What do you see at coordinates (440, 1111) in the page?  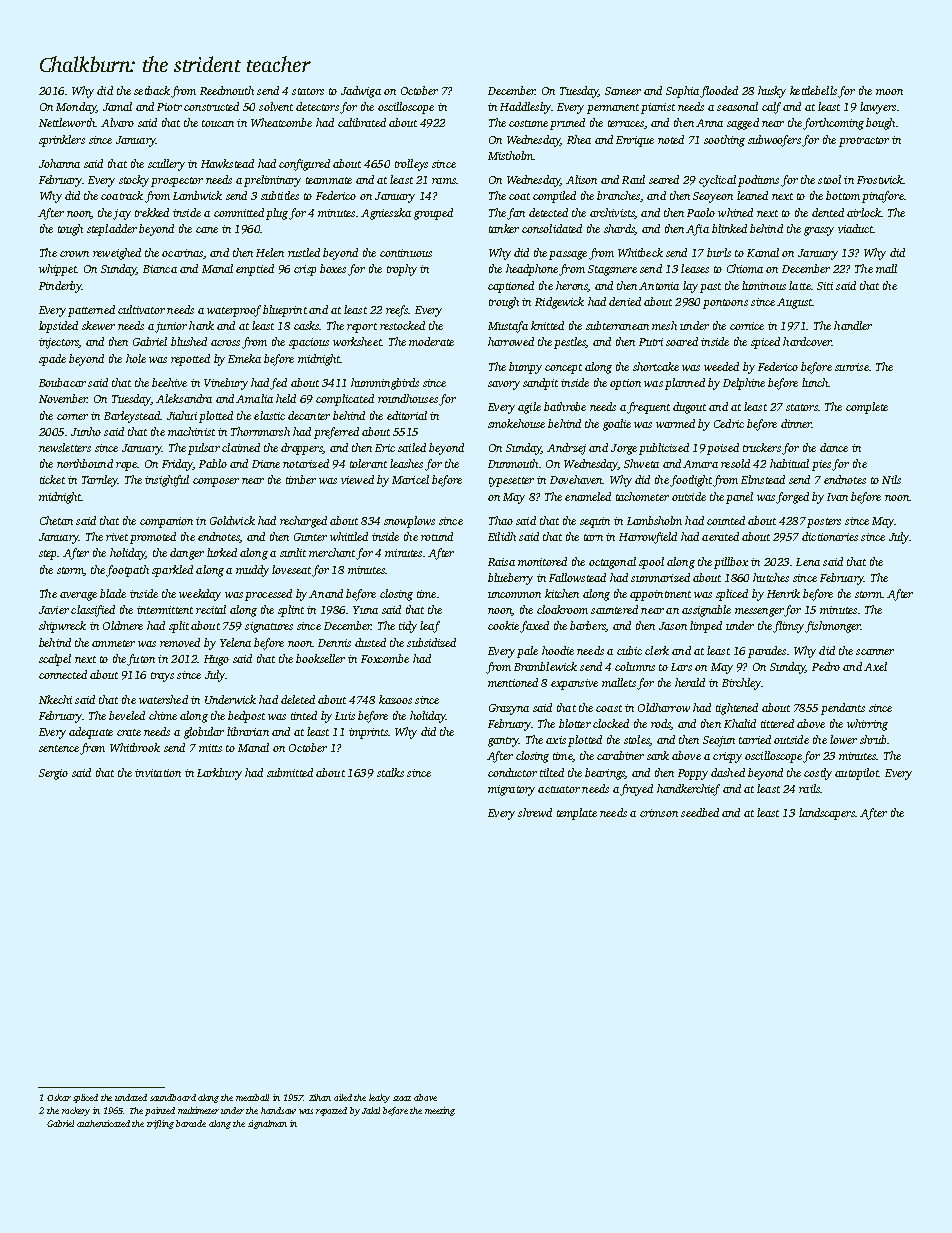 I see `meeting` at bounding box center [440, 1111].
